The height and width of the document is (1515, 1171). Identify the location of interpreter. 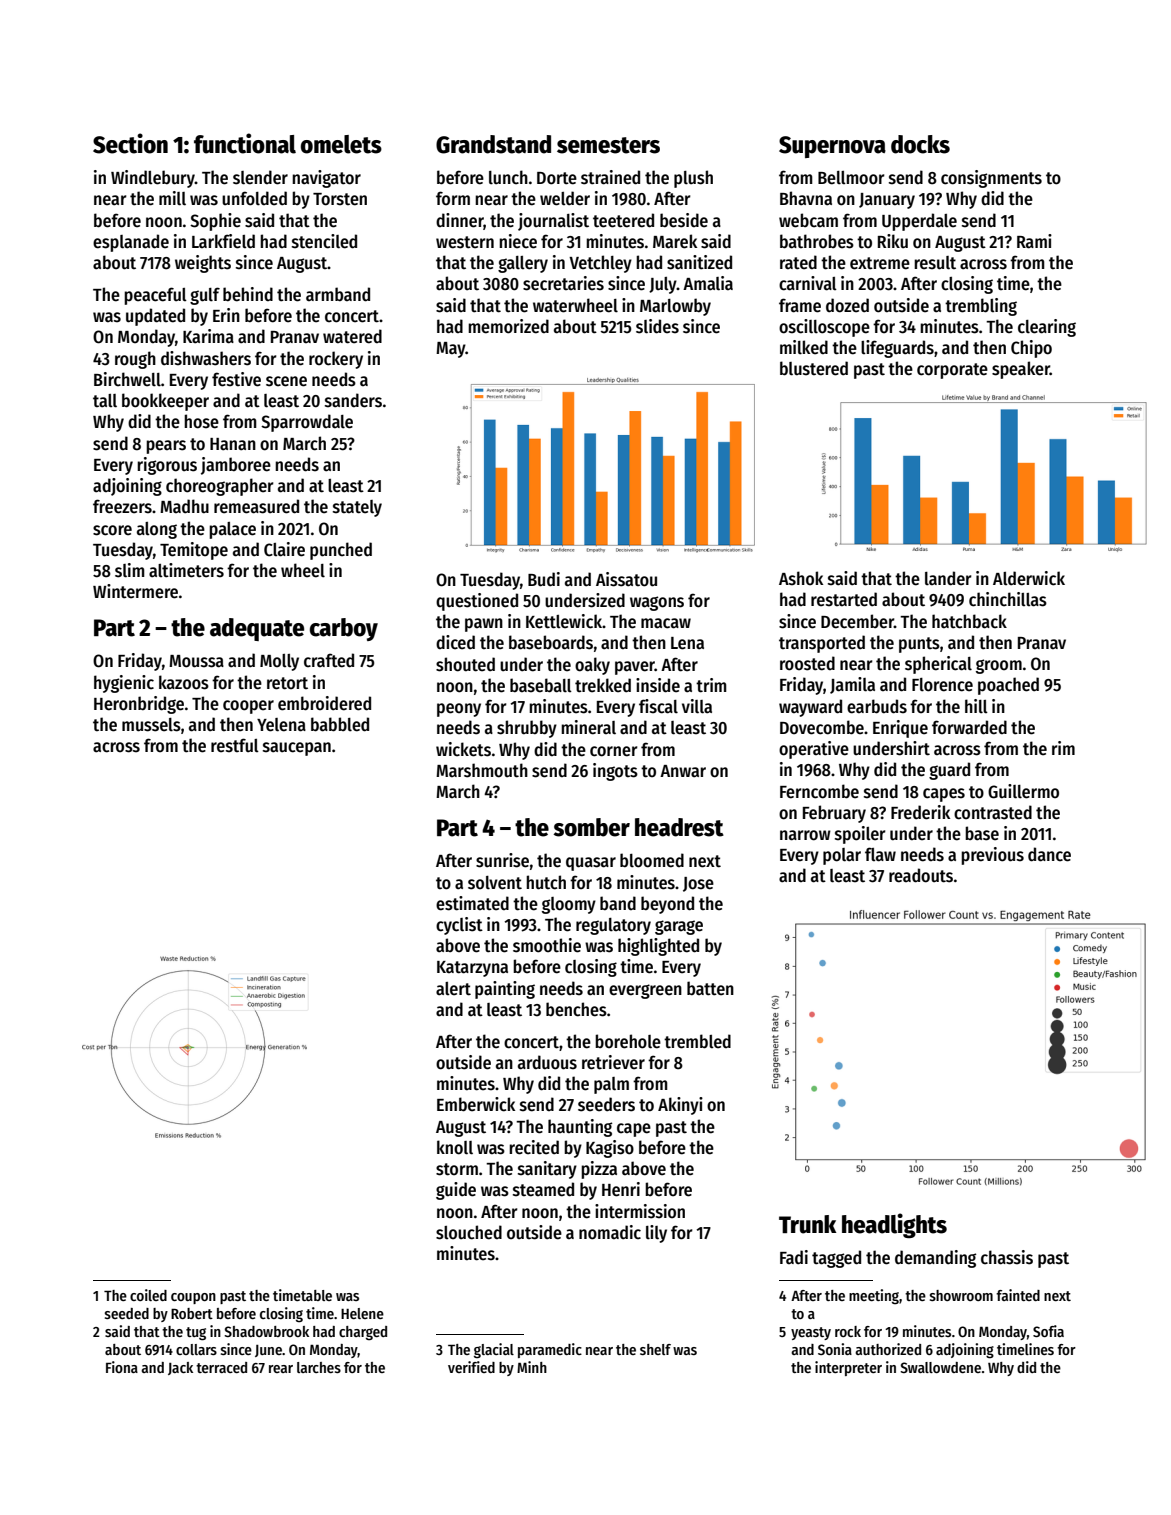
(848, 1368).
